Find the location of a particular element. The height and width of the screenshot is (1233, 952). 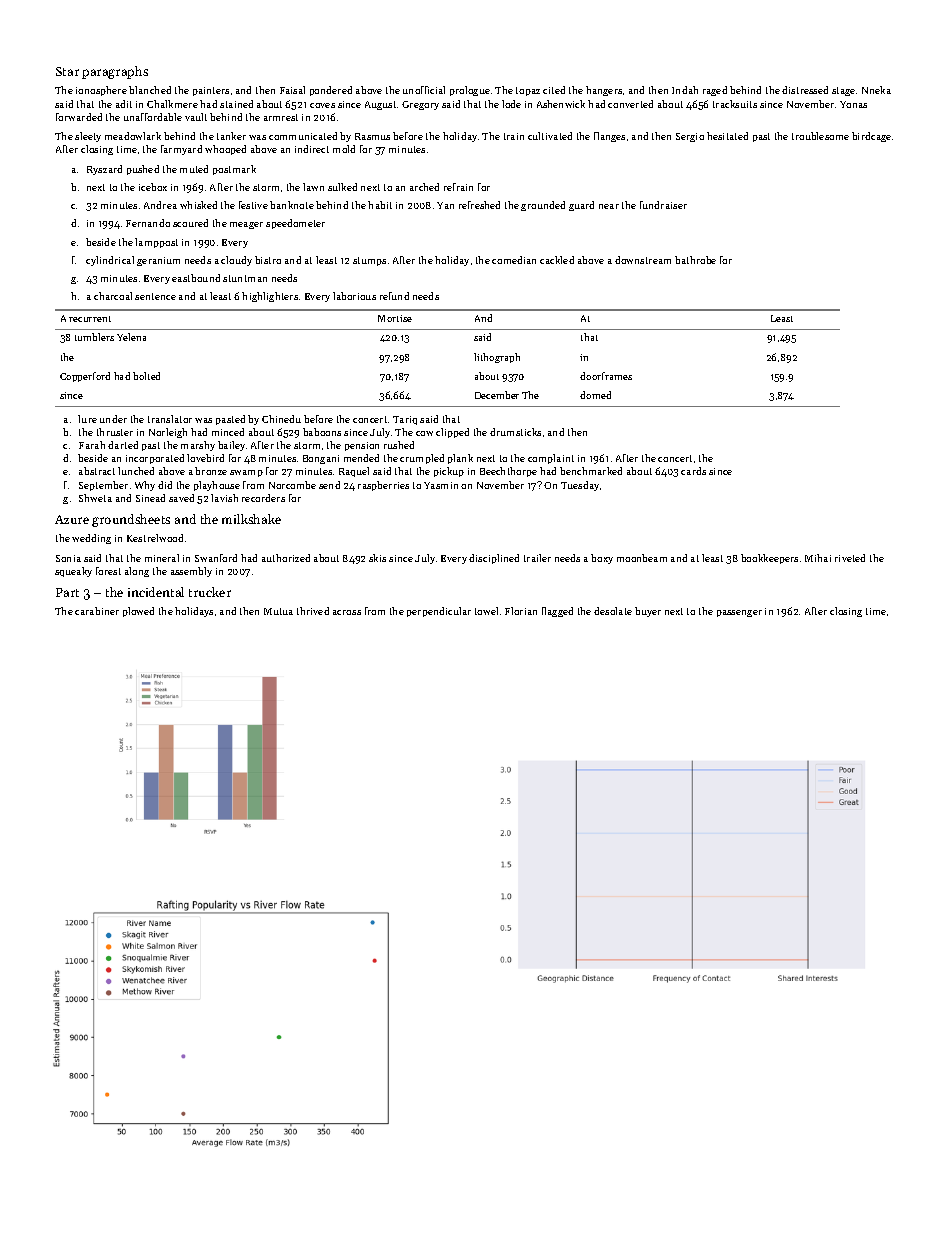

translator is located at coordinates (170, 419).
